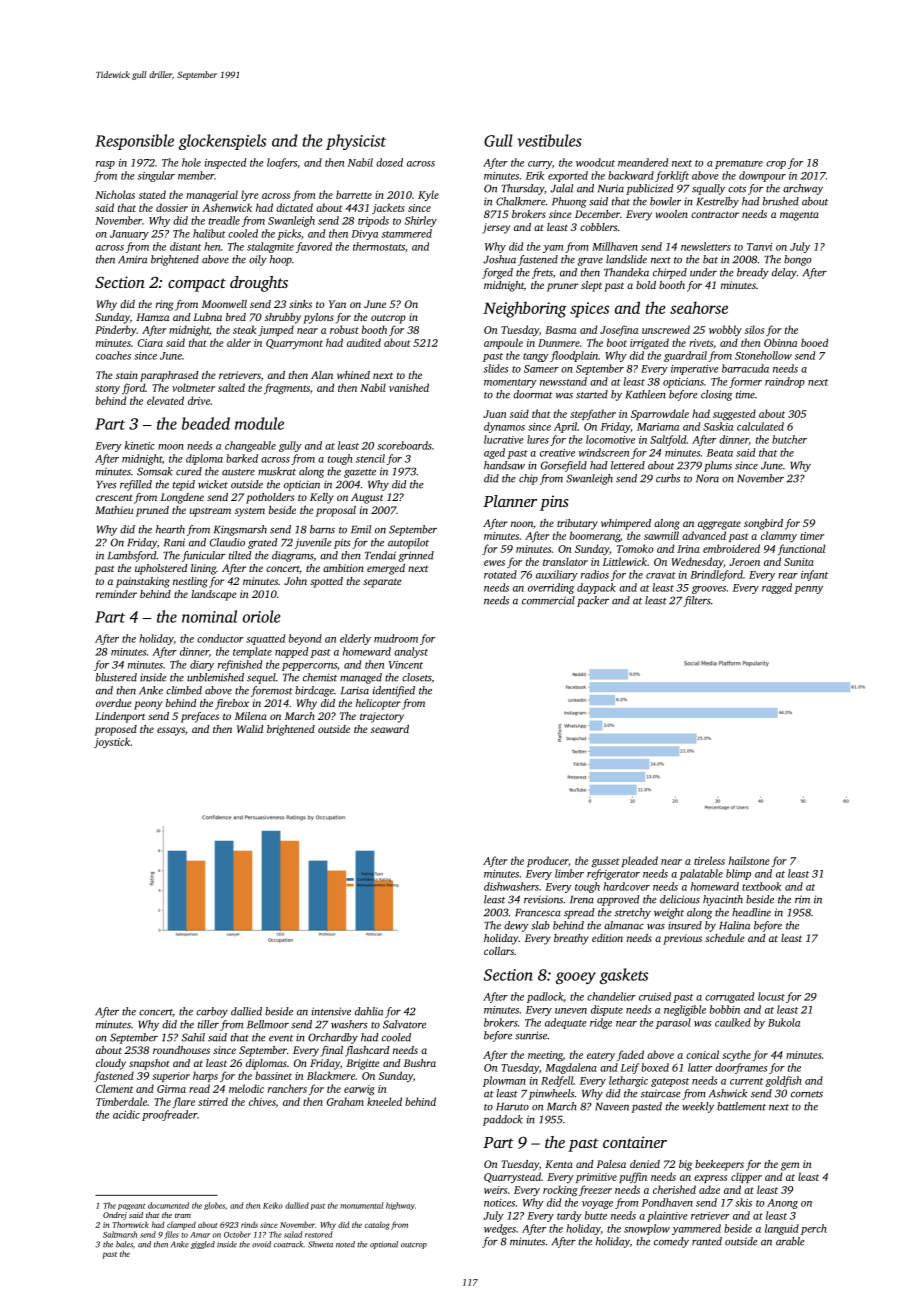 This page has width=924, height=1314. Describe the element at coordinates (531, 1035) in the page. I see `sunrise` at that location.
